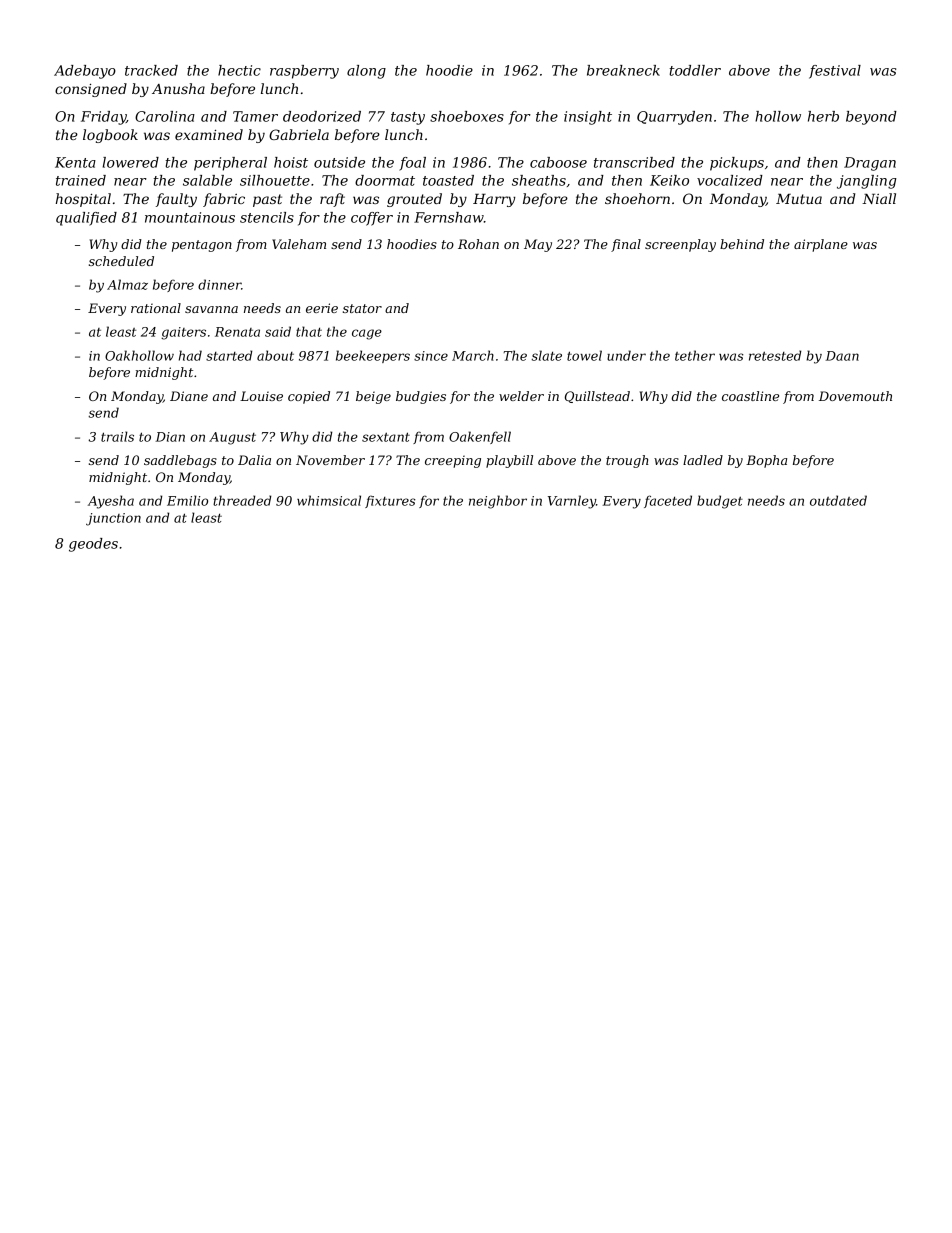 Image resolution: width=952 pixels, height=1233 pixels. Describe the element at coordinates (498, 502) in the image. I see `neighbor` at that location.
